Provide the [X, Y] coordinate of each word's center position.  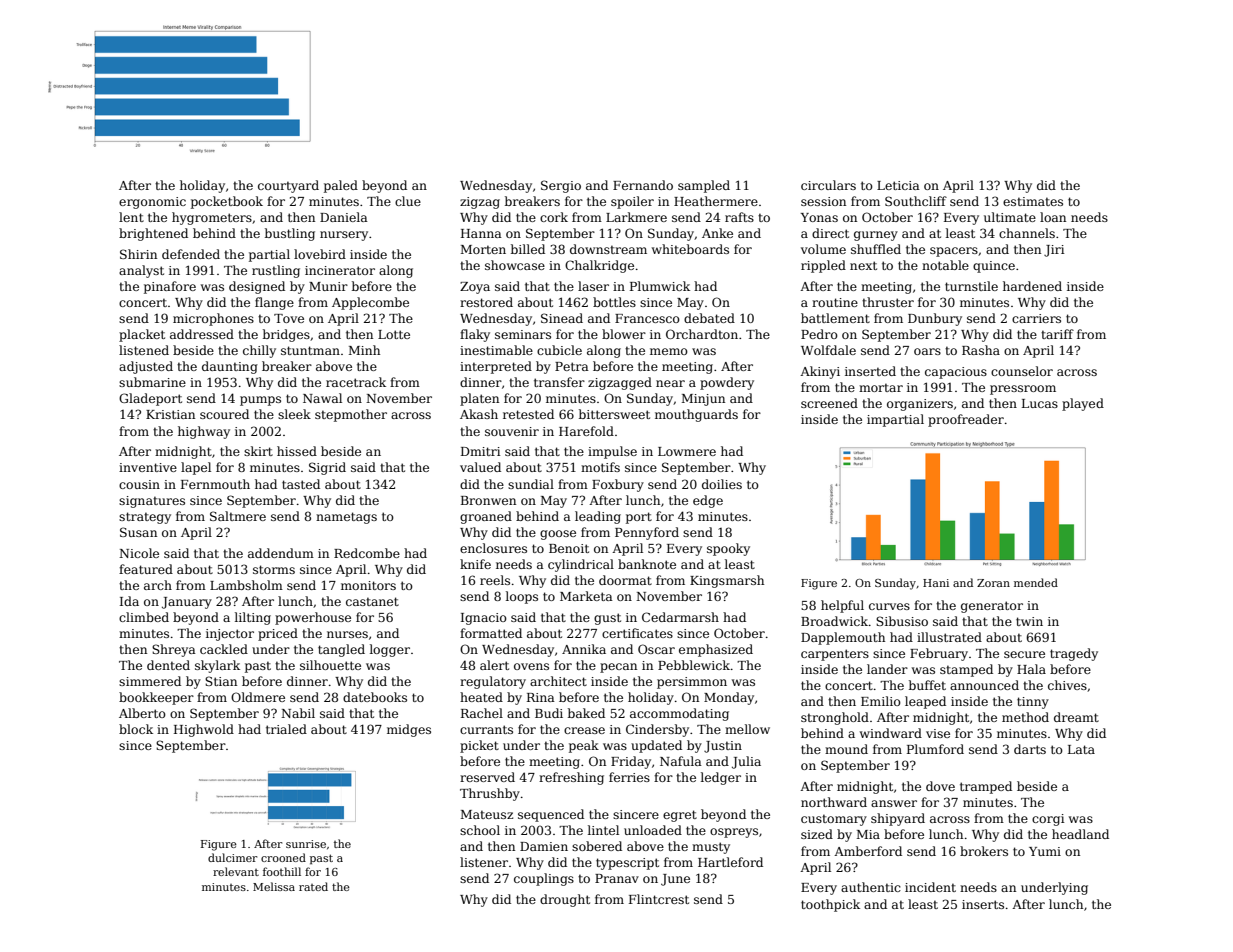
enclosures [493, 548]
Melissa [274, 886]
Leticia [898, 185]
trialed [286, 729]
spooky [728, 549]
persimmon [692, 683]
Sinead [562, 318]
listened [144, 350]
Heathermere [716, 201]
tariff [1057, 334]
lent [131, 217]
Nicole [139, 553]
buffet [927, 685]
